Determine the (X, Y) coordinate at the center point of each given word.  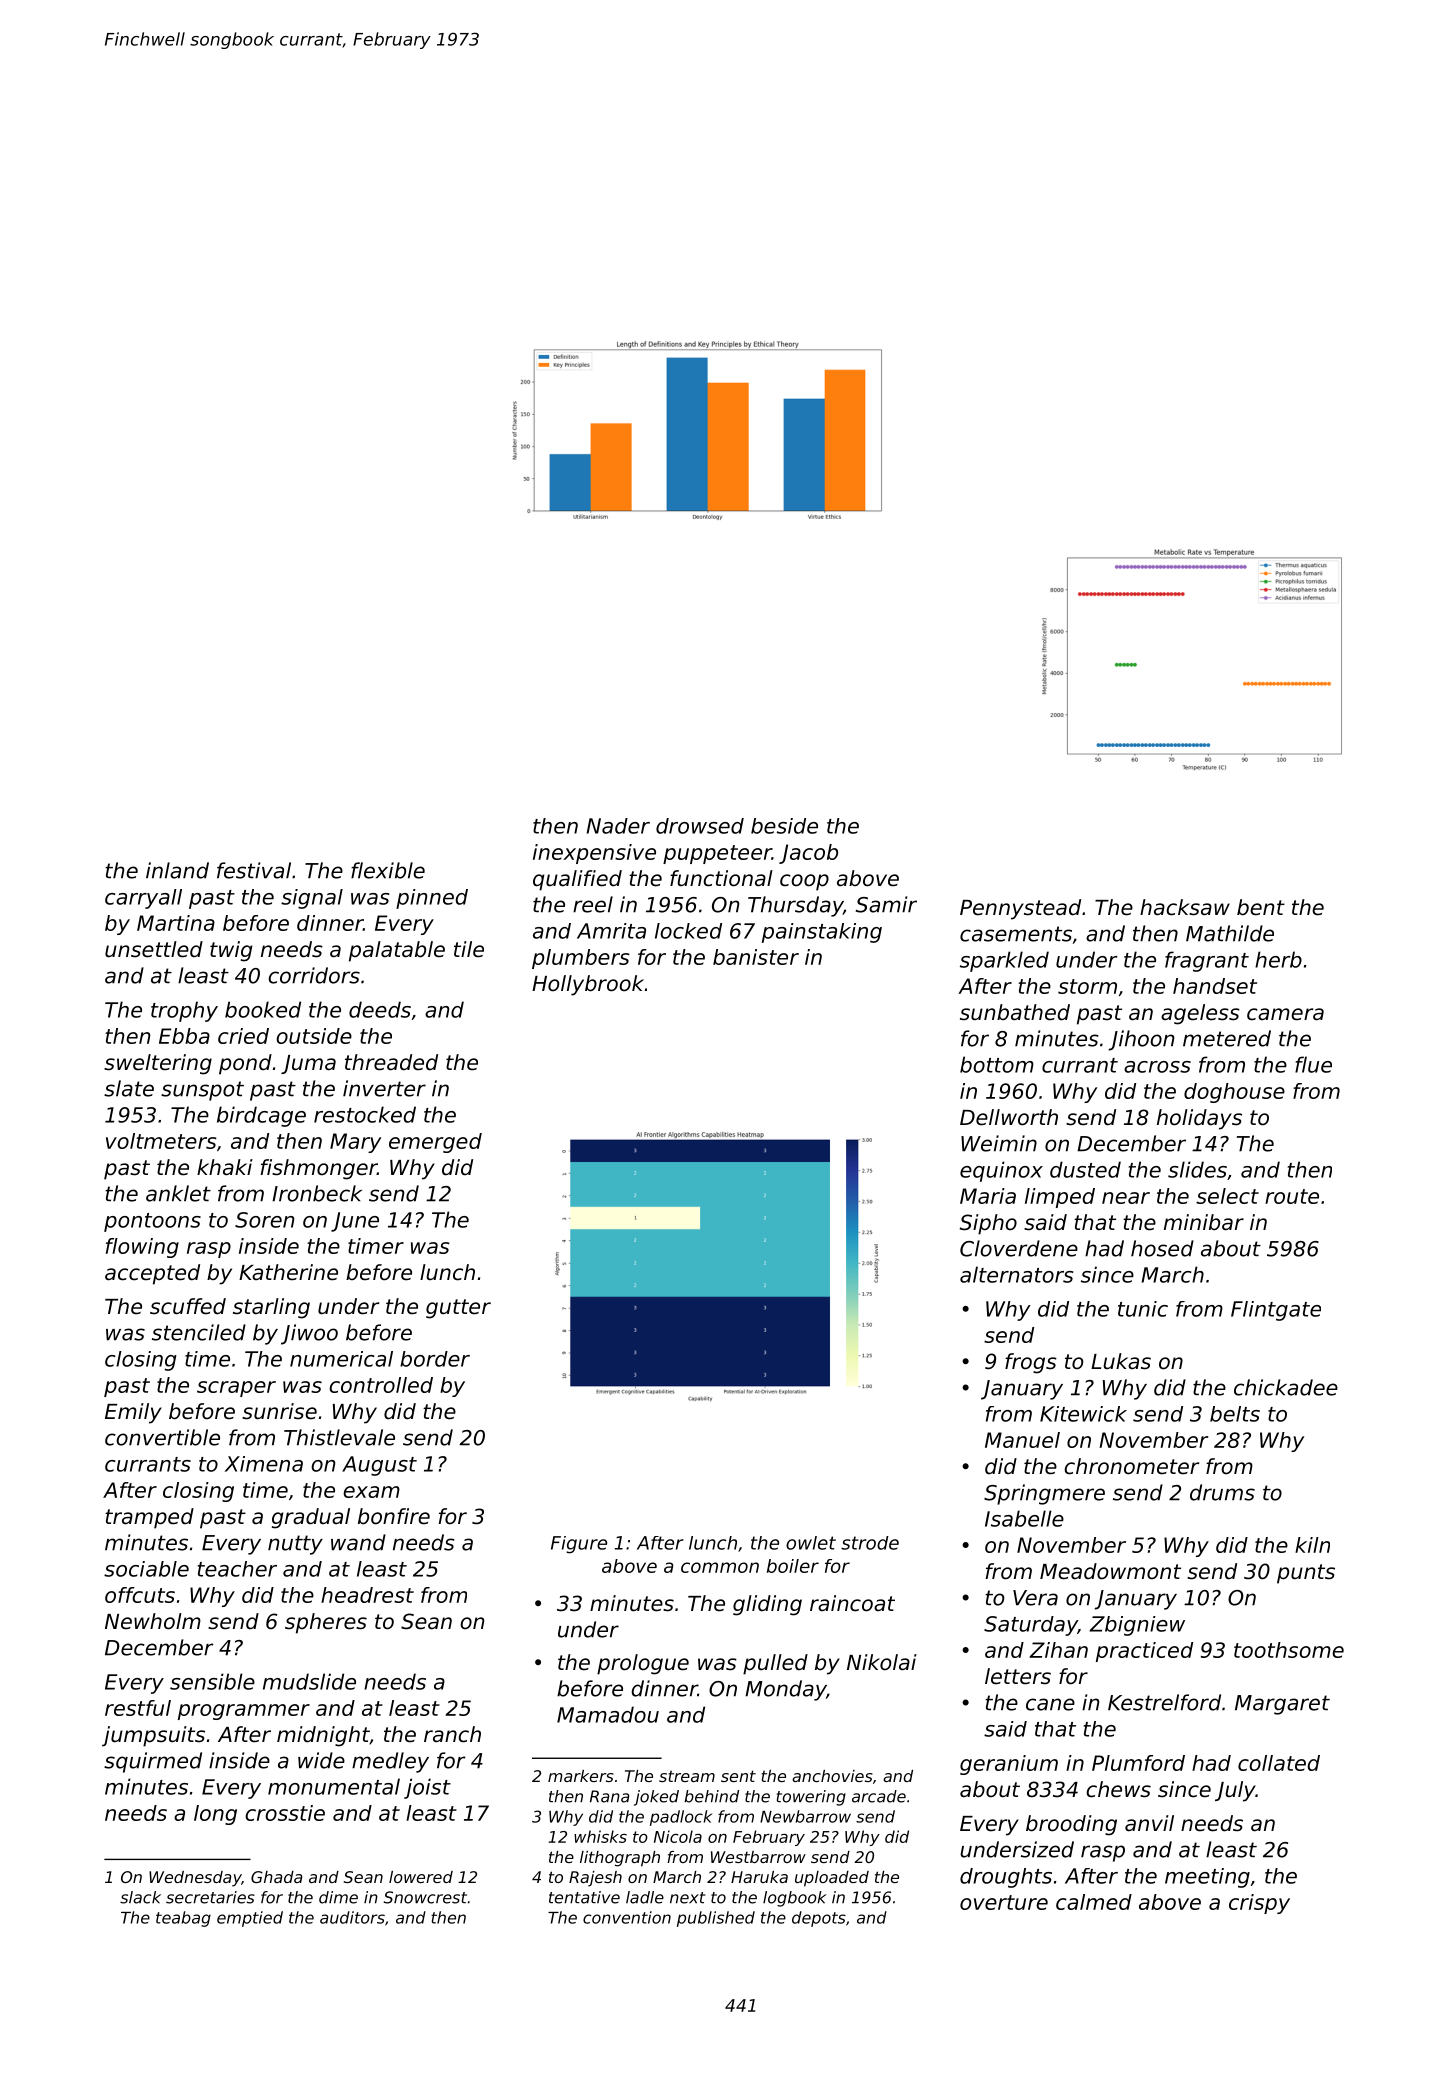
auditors (352, 1917)
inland (177, 870)
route (1292, 1196)
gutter (458, 1309)
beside (784, 826)
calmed (1094, 1902)
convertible (162, 1437)
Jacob (808, 854)
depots (819, 1919)
